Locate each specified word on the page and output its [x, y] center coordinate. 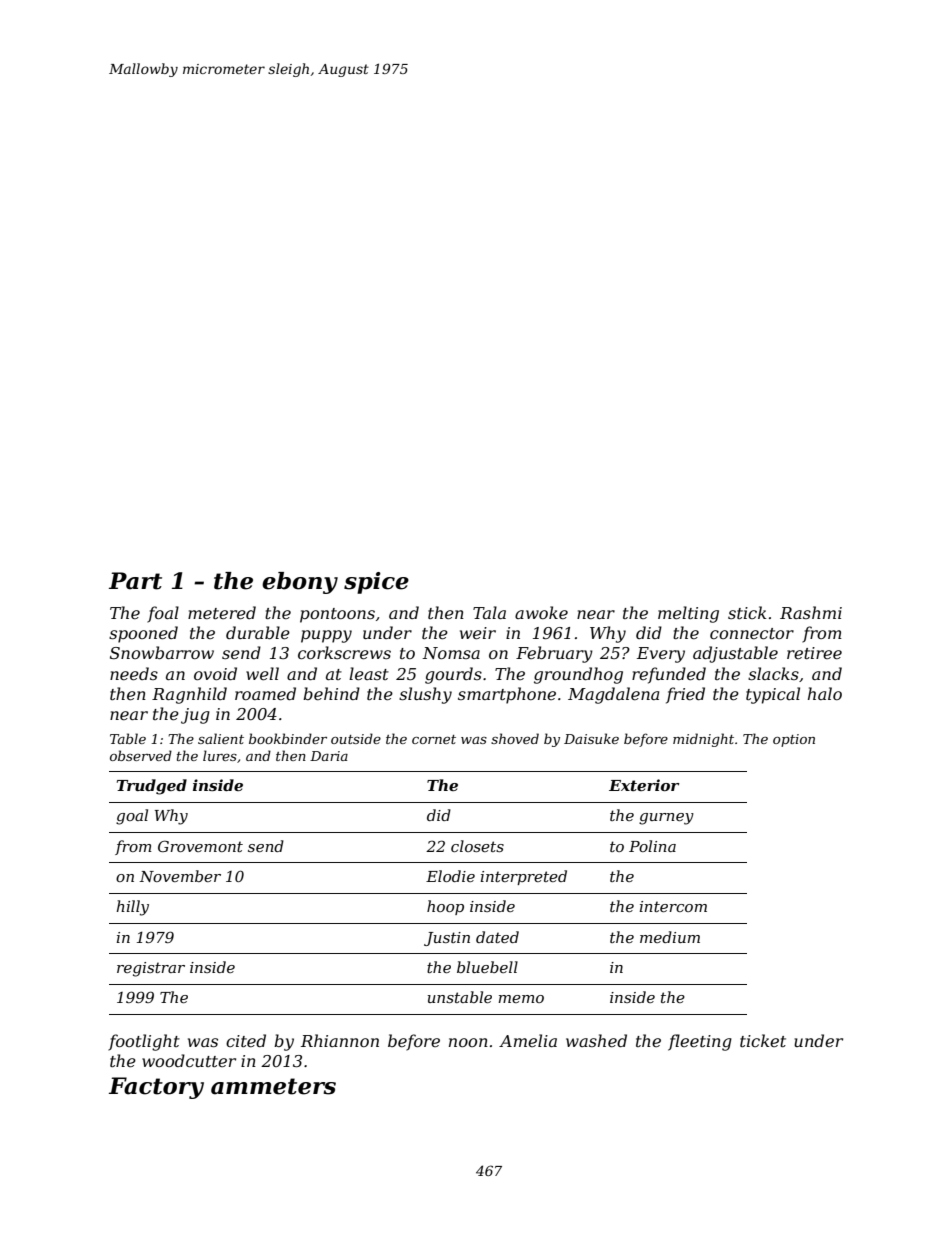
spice [376, 583]
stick [747, 612]
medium [670, 937]
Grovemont [200, 846]
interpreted [524, 877]
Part [135, 581]
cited [246, 1040]
